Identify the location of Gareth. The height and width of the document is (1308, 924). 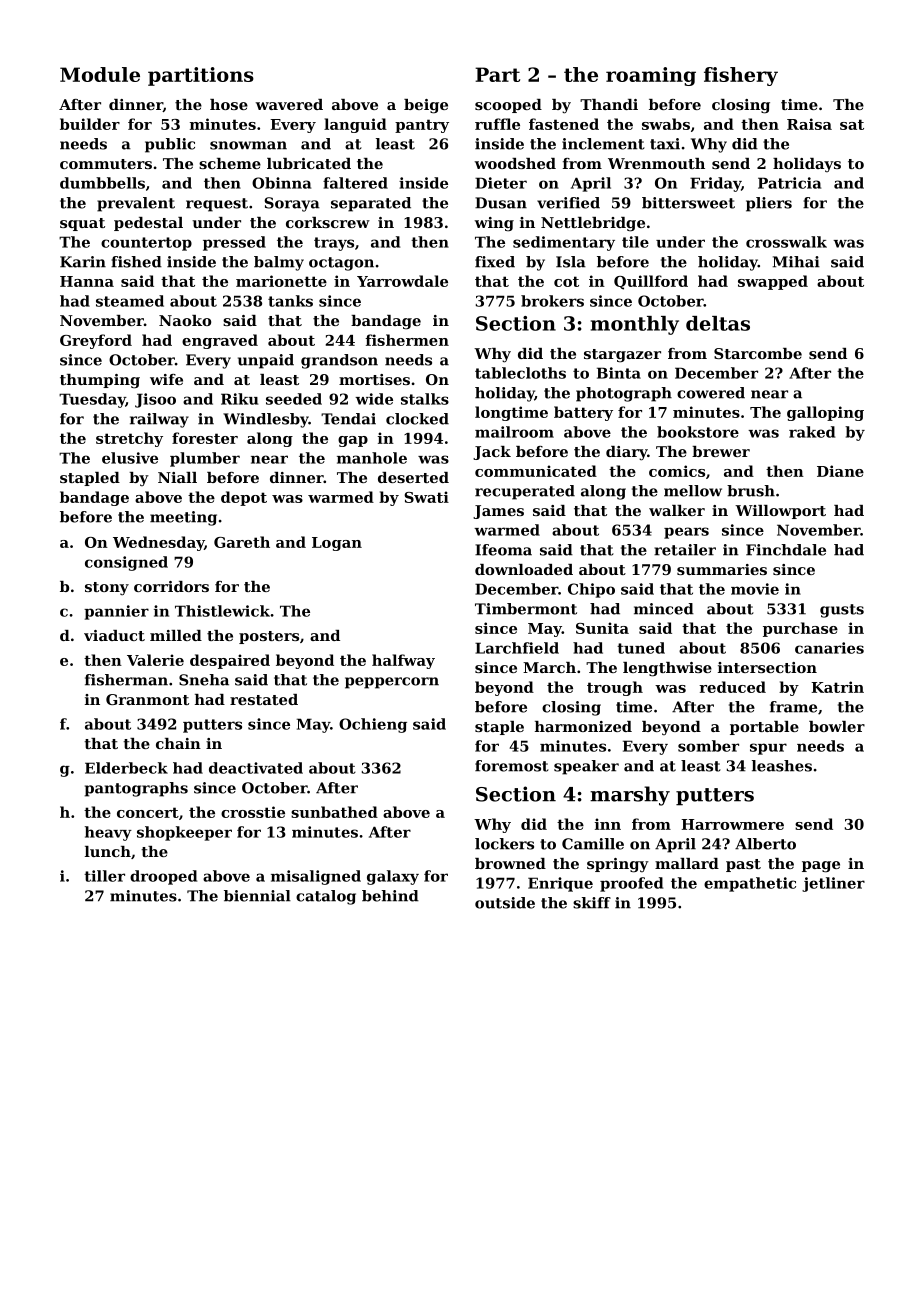
(242, 542).
